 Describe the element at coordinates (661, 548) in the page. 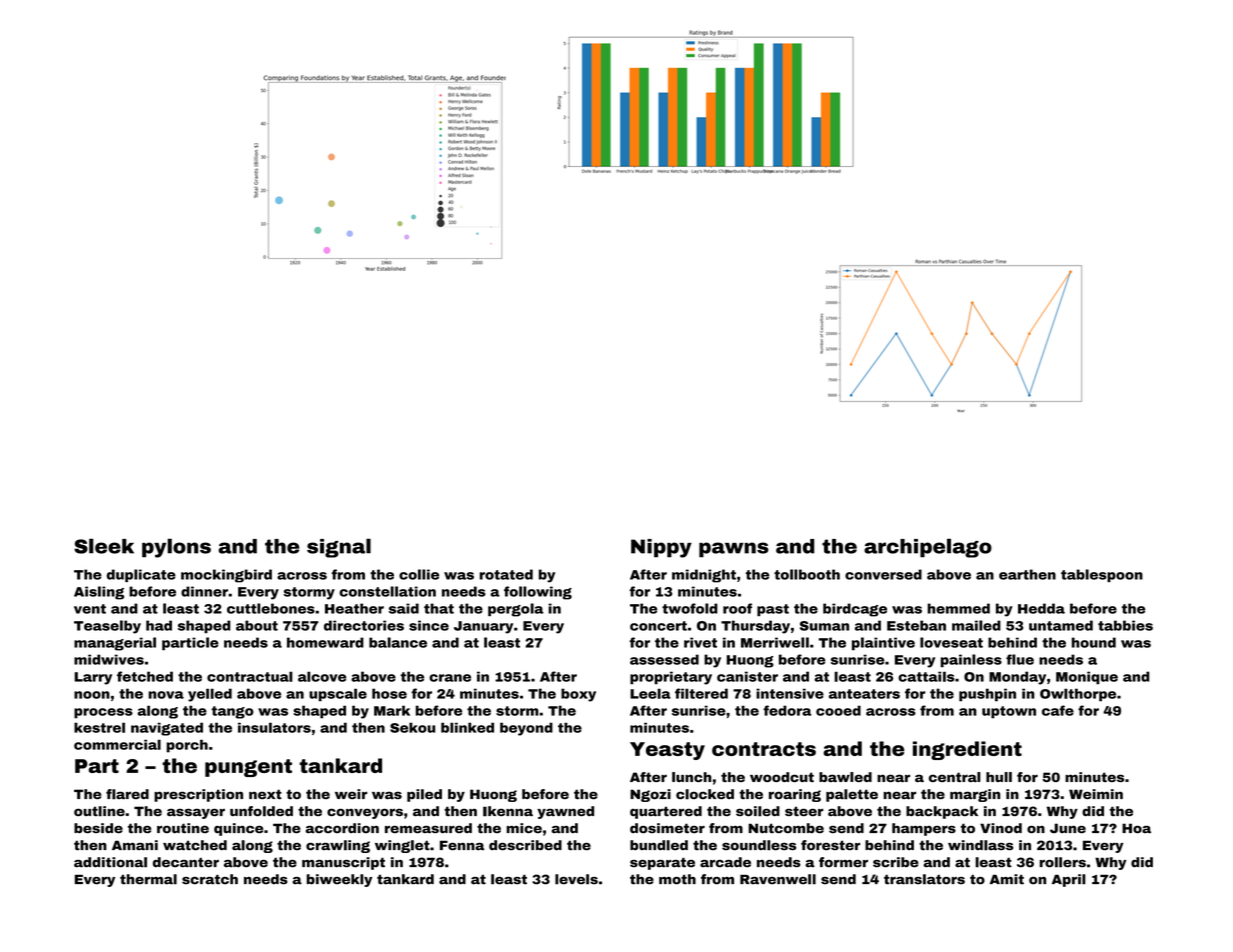

I see `Nippy` at that location.
